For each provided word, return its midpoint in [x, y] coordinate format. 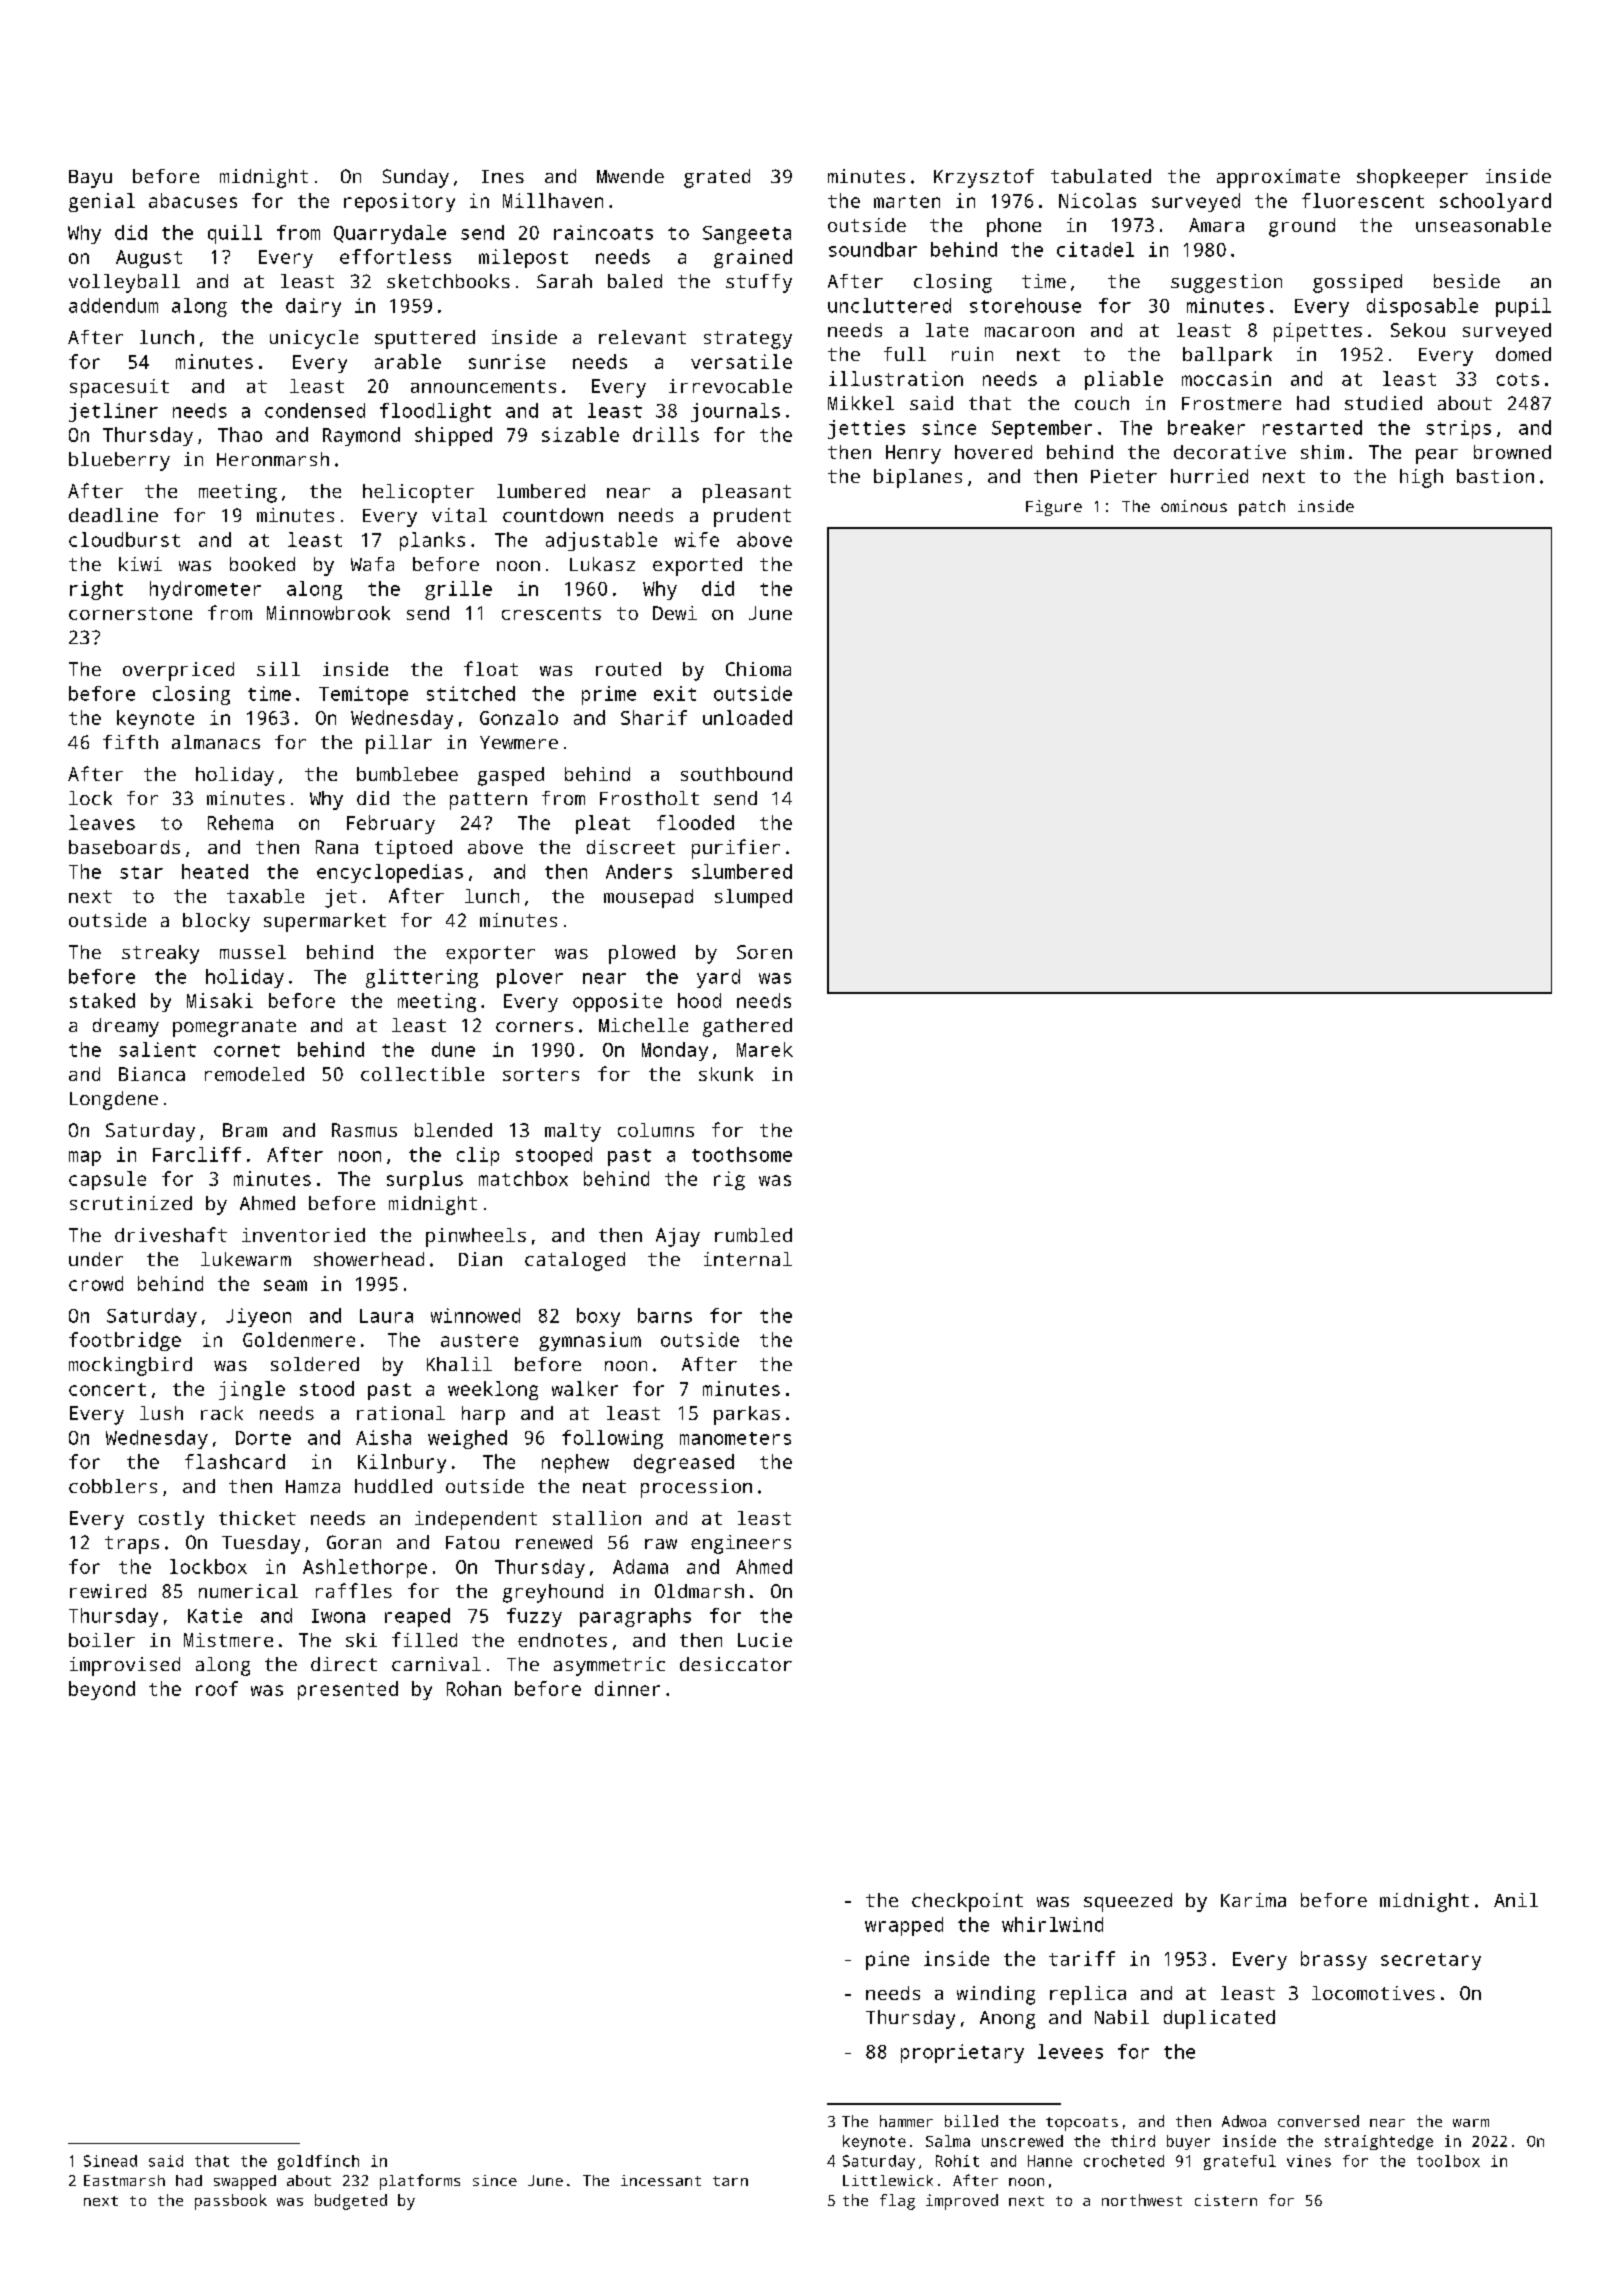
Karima [1253, 1900]
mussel [253, 952]
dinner [627, 1688]
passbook [231, 2202]
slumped [753, 898]
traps [132, 1545]
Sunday [416, 178]
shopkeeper [1412, 178]
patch [1262, 508]
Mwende [630, 176]
